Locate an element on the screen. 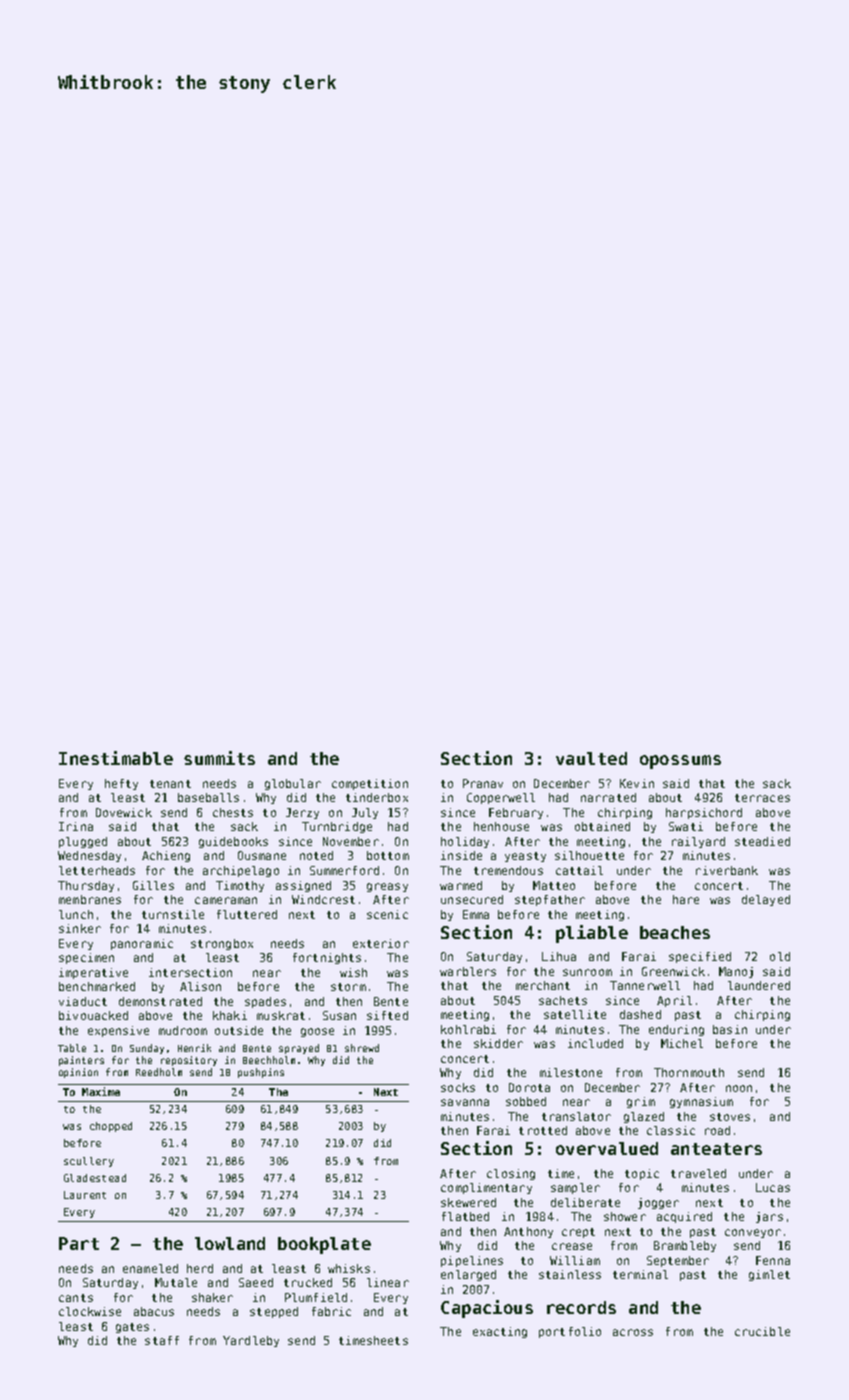  anteaters is located at coordinates (716, 1149).
